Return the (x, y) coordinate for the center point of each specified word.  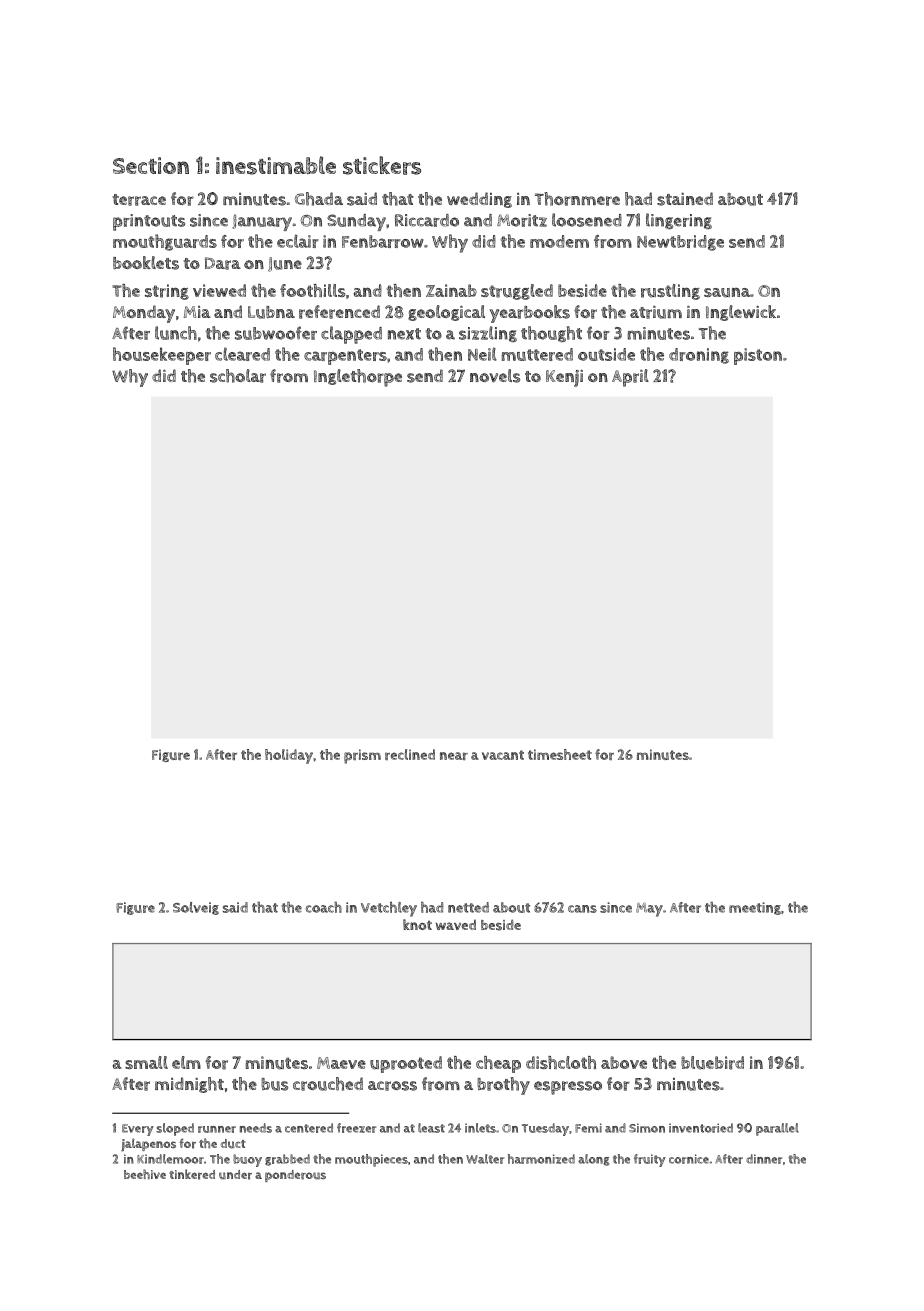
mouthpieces (371, 1160)
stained (685, 199)
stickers (382, 165)
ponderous (295, 1176)
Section (151, 165)
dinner (764, 1159)
